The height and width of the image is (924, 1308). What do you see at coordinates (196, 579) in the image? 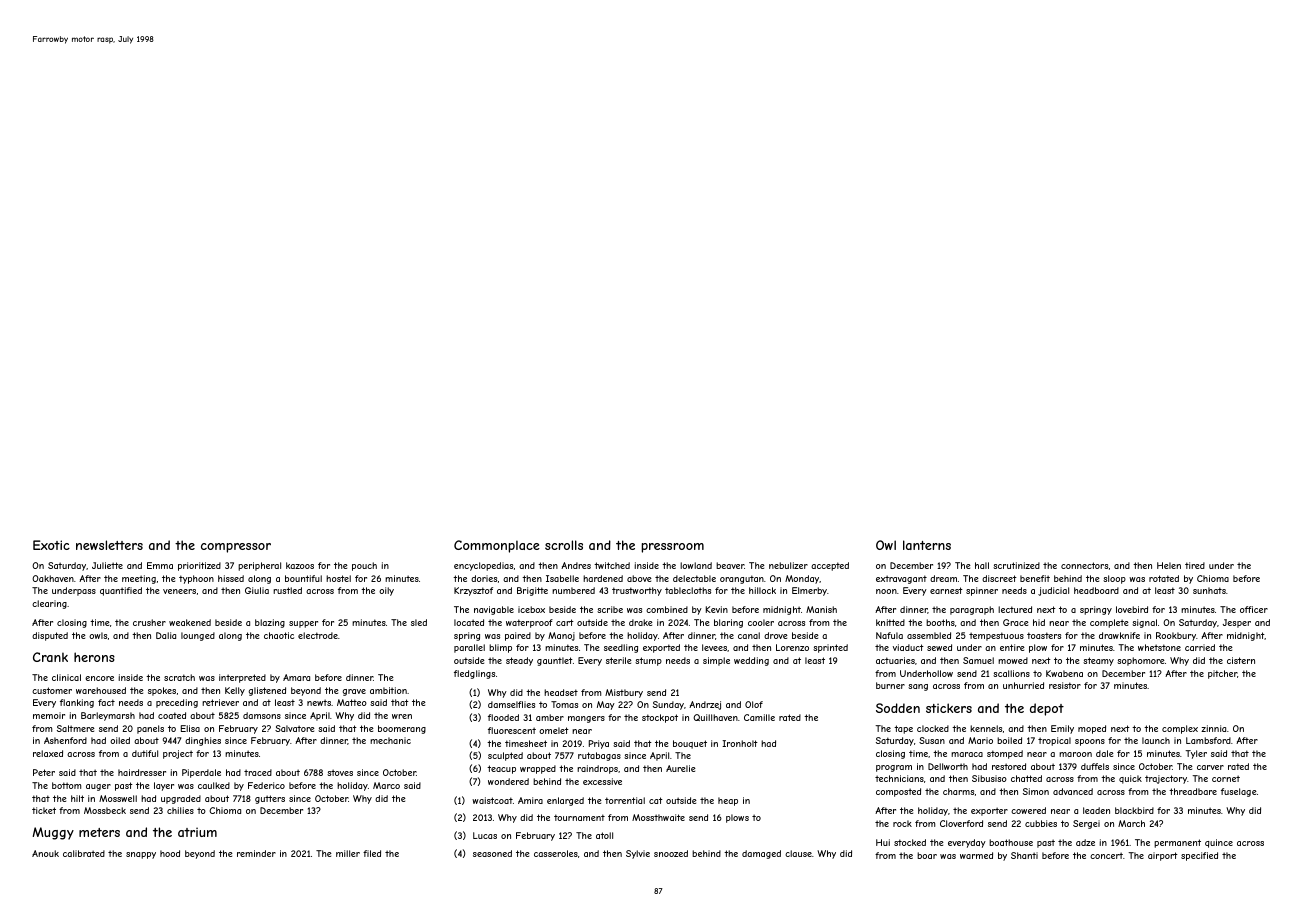
I see `typhoon` at bounding box center [196, 579].
